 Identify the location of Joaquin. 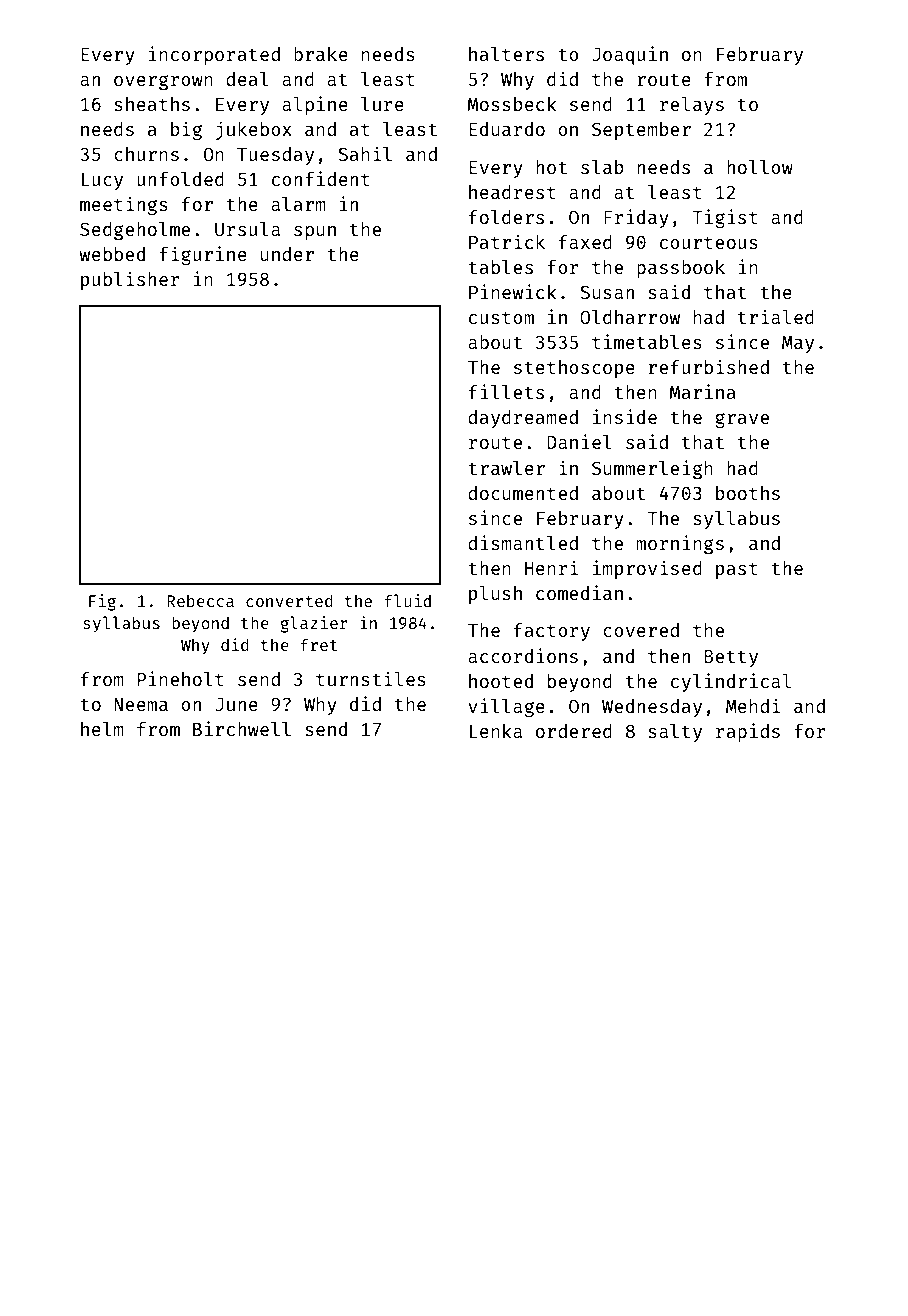
(630, 55).
